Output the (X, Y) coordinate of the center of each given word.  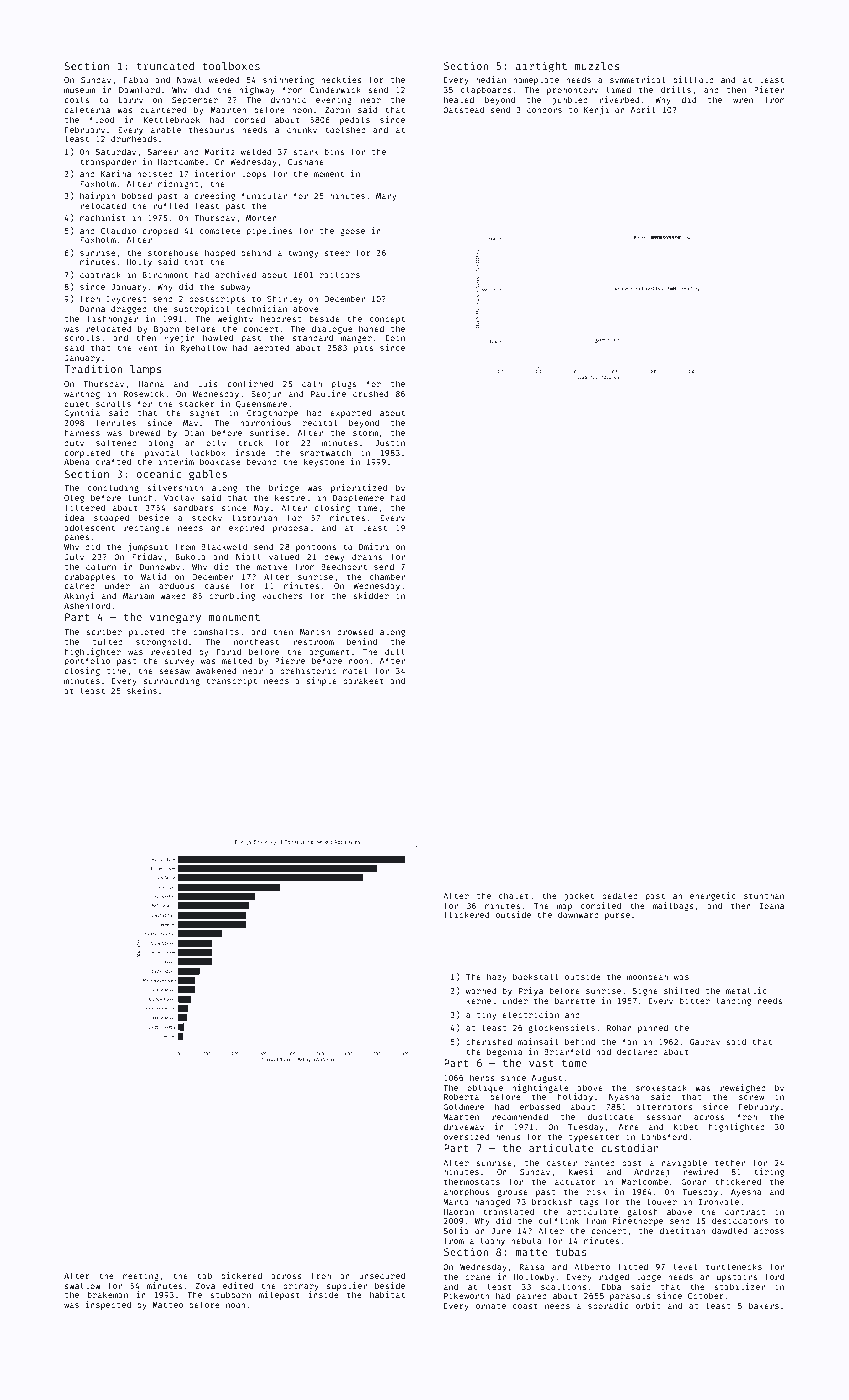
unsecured (382, 1275)
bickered (241, 1275)
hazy (497, 977)
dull (395, 651)
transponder (108, 162)
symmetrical (638, 80)
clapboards (486, 91)
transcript (231, 681)
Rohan (619, 1027)
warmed (481, 990)
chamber (387, 576)
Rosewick (144, 393)
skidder (371, 595)
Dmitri (374, 546)
